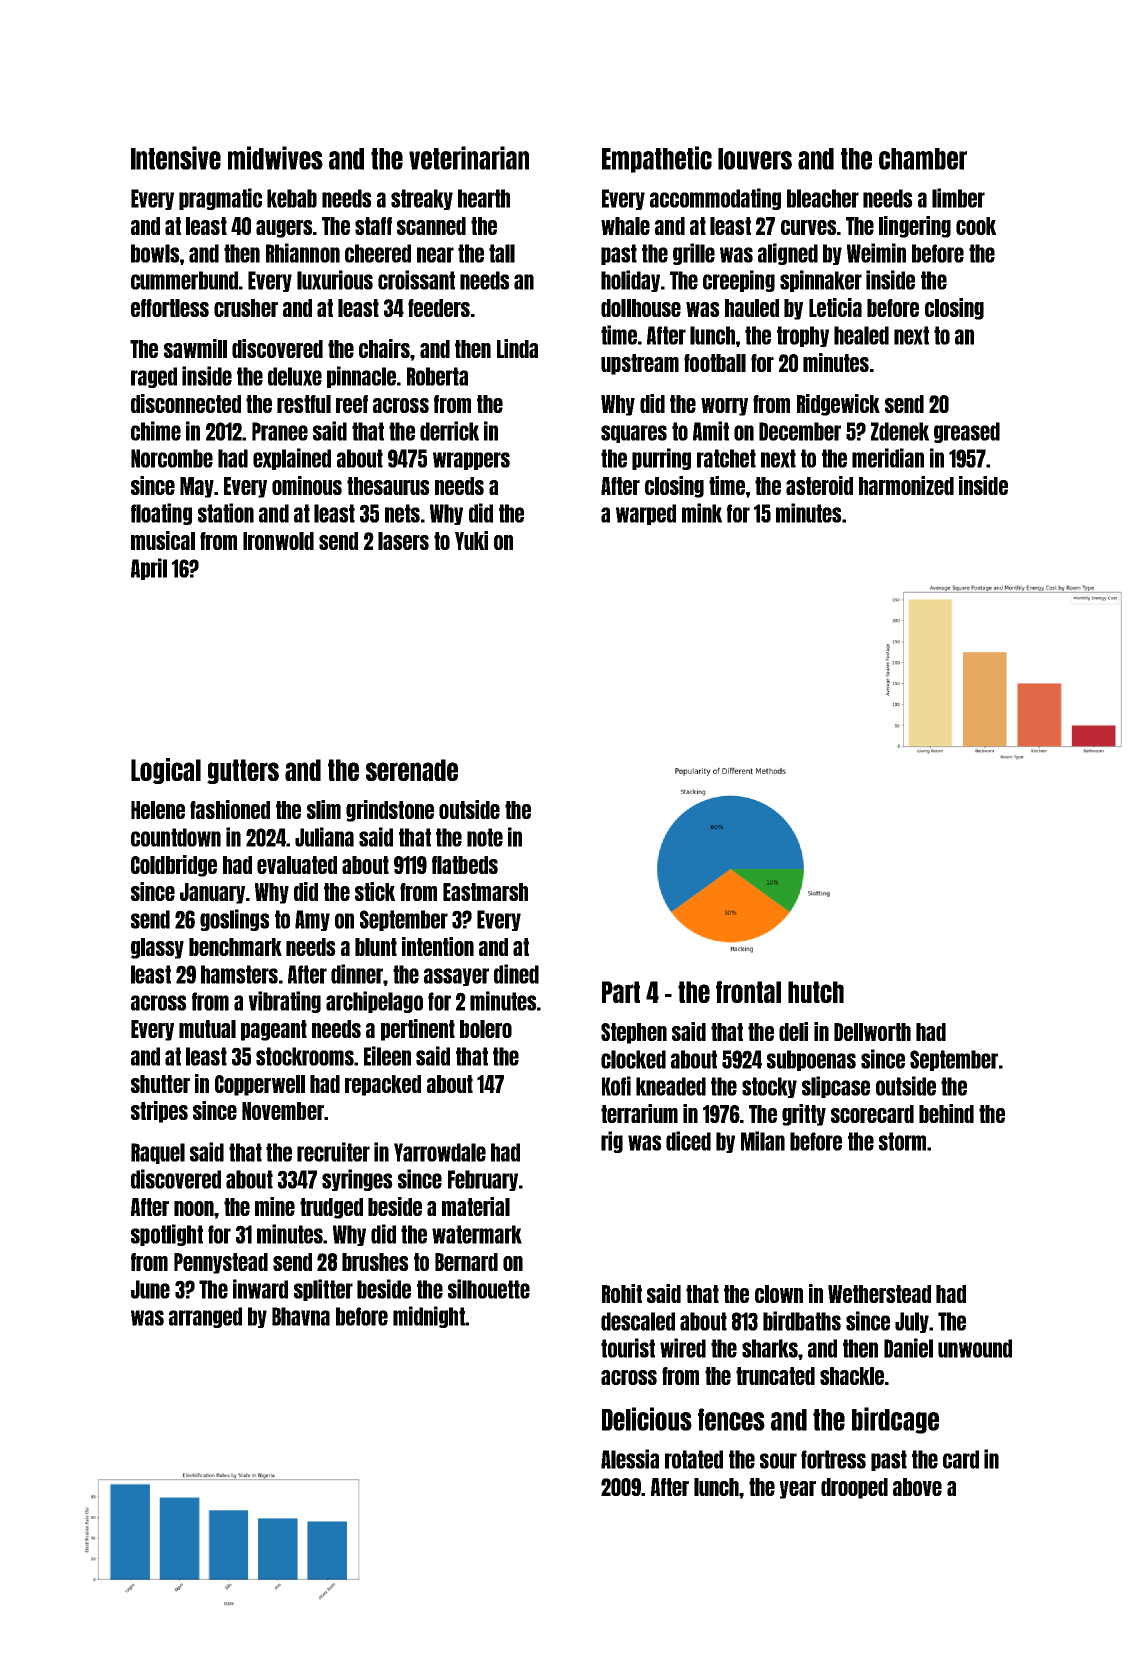 This screenshot has width=1145, height=1658. Describe the element at coordinates (923, 159) in the screenshot. I see `chamber` at that location.
